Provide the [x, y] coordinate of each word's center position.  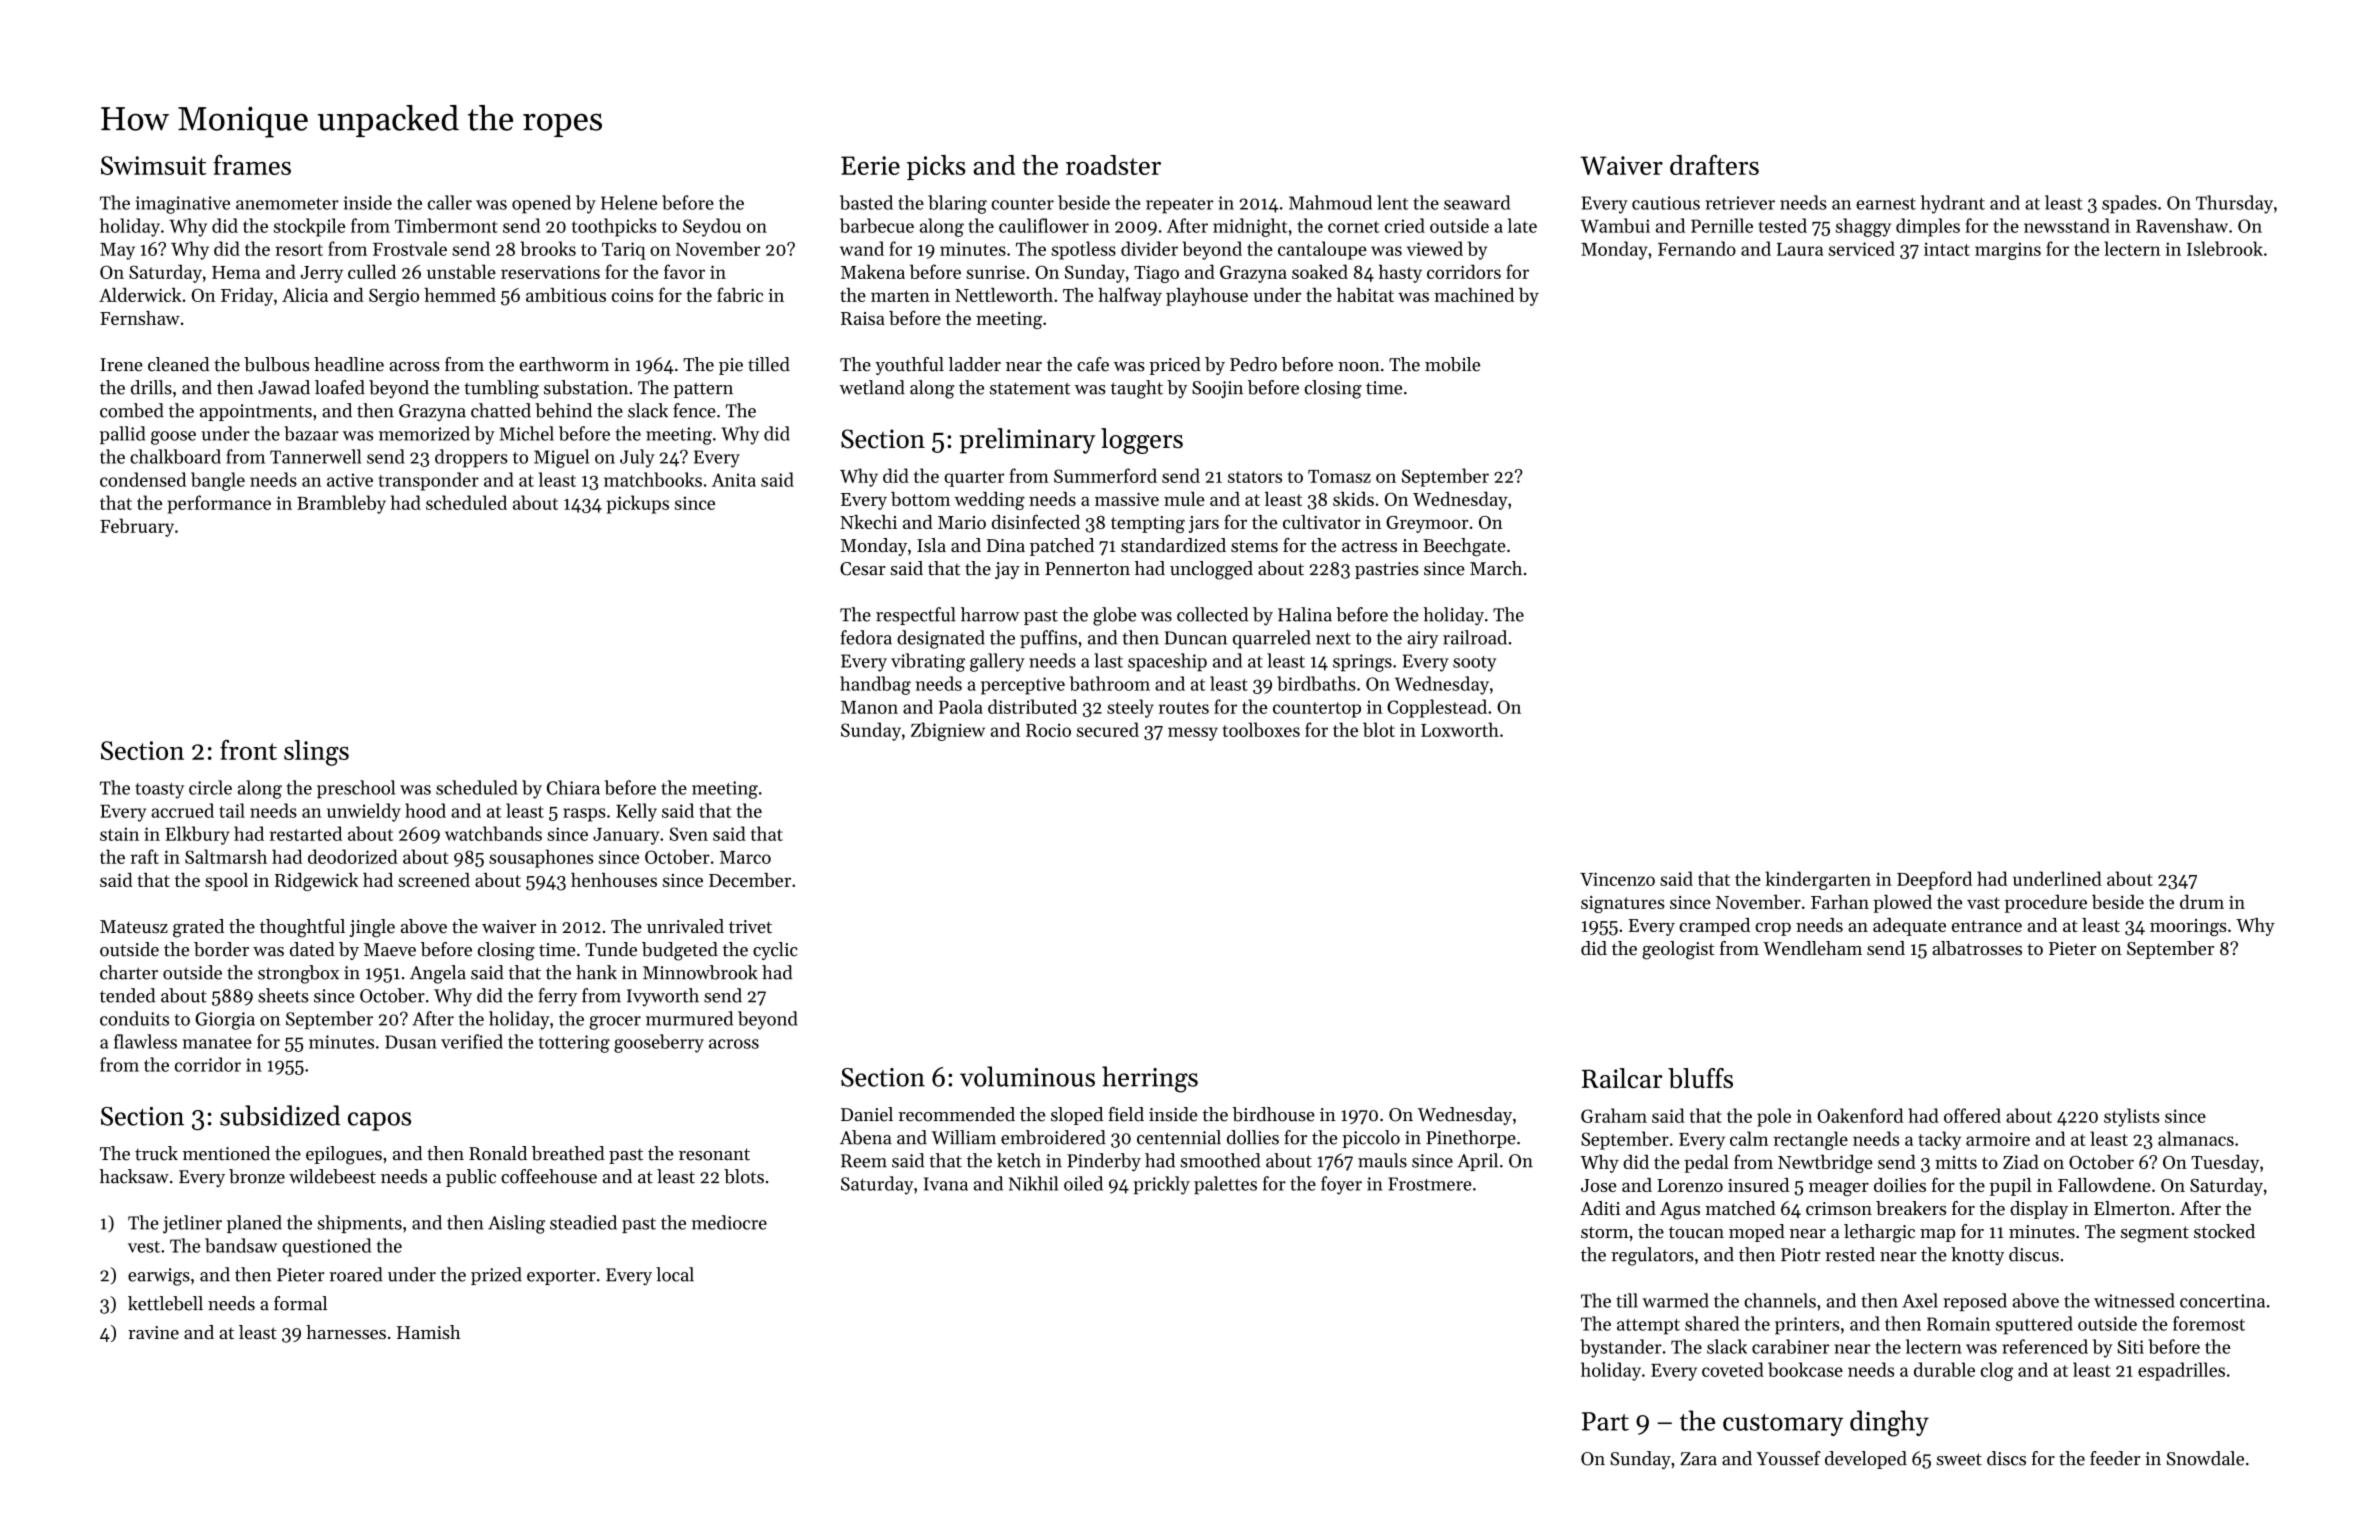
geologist [1678, 950]
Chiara [573, 787]
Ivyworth [663, 997]
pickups [638, 504]
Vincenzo [1617, 879]
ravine [153, 1332]
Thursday [2234, 204]
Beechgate [1464, 547]
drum [2202, 902]
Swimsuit [153, 165]
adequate [1909, 927]
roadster [1113, 165]
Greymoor [1427, 524]
